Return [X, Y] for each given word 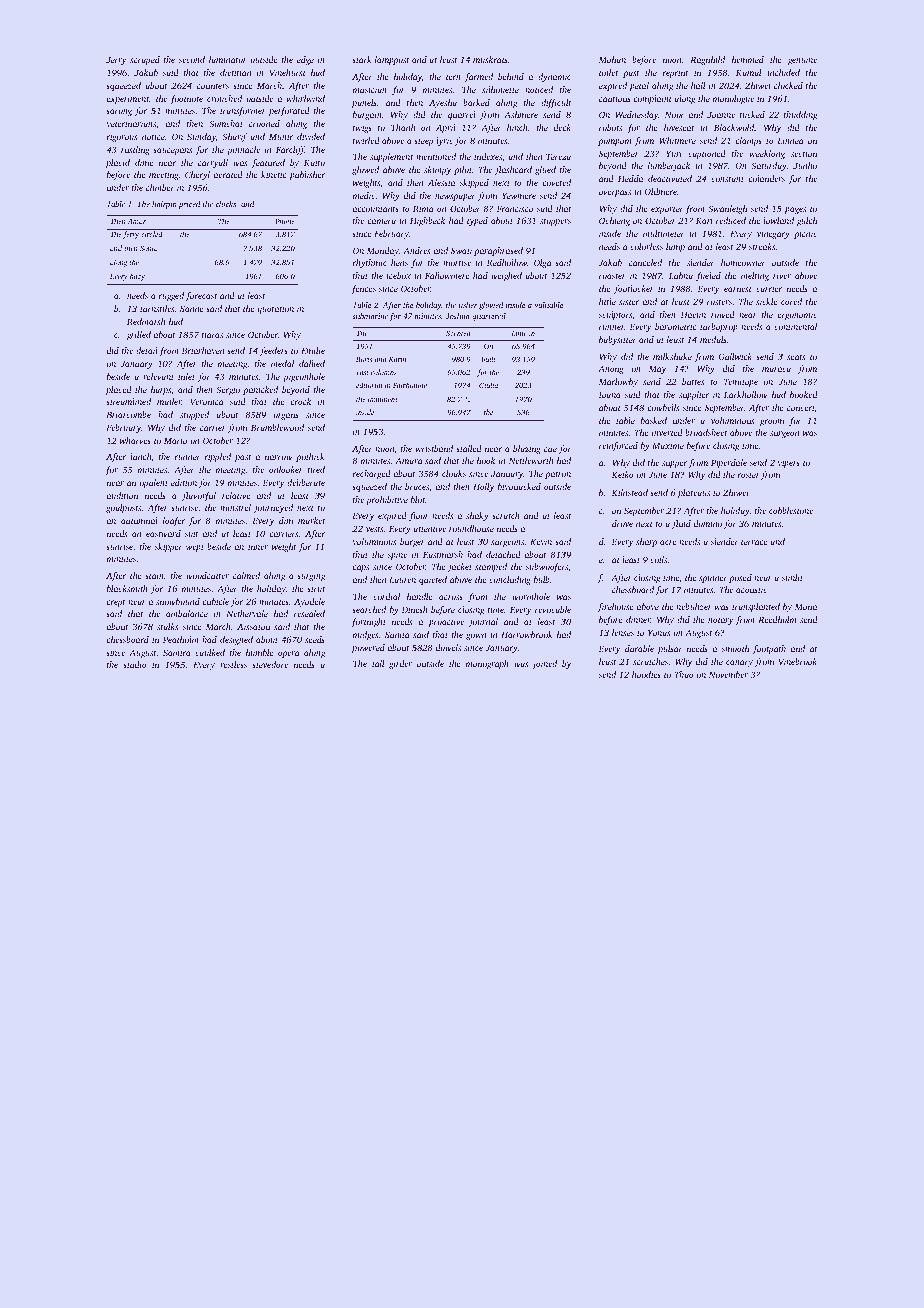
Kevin [541, 541]
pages [795, 210]
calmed [246, 575]
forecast [201, 296]
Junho [805, 165]
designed [236, 640]
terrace [754, 542]
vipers [789, 463]
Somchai [225, 123]
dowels [448, 647]
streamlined [128, 401]
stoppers [555, 222]
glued [545, 170]
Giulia [488, 385]
